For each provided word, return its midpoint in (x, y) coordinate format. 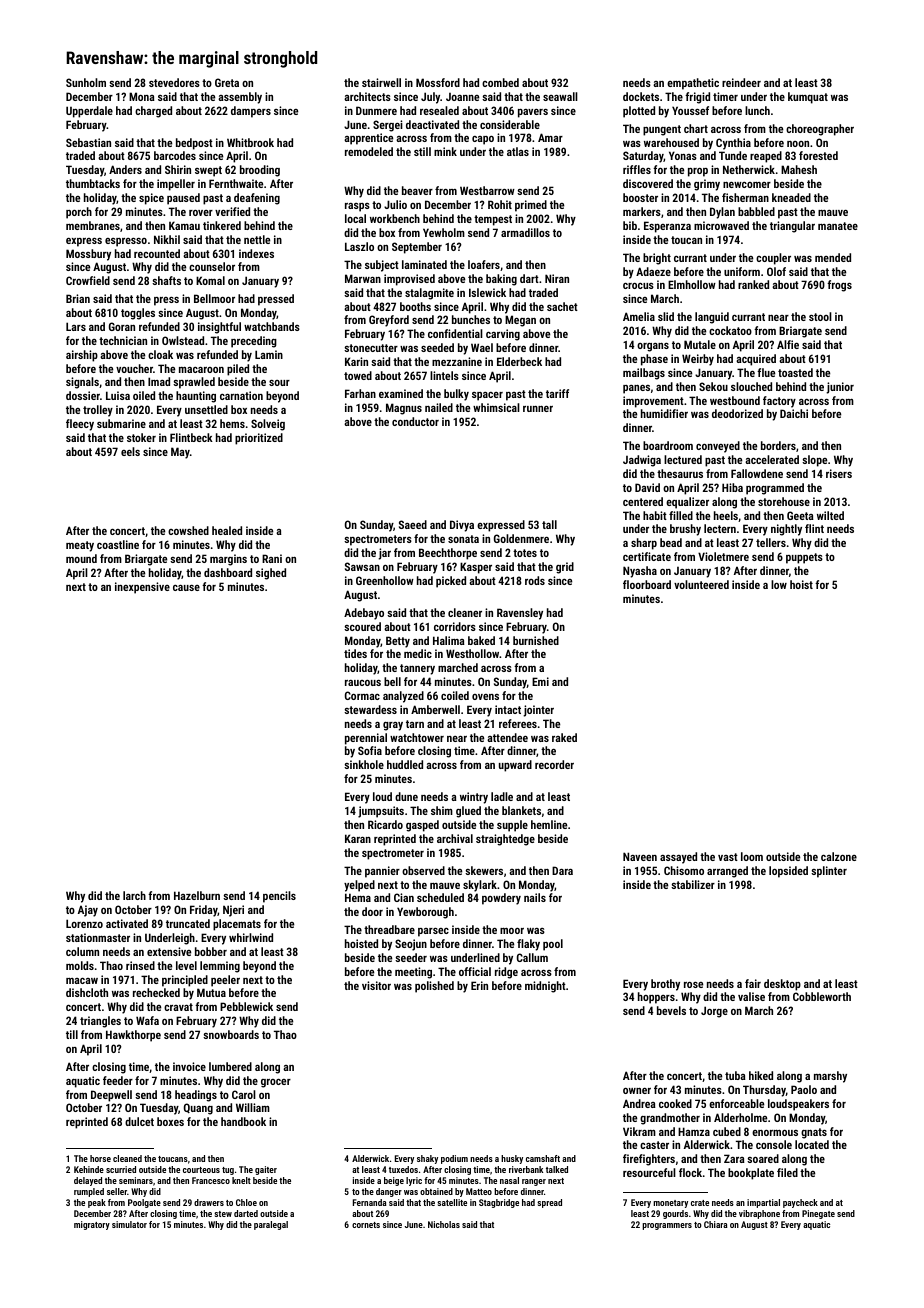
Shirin (178, 169)
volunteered (701, 584)
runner (538, 409)
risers (839, 473)
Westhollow (472, 653)
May (180, 453)
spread (549, 1203)
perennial (366, 739)
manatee (838, 226)
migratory (92, 1225)
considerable (510, 124)
